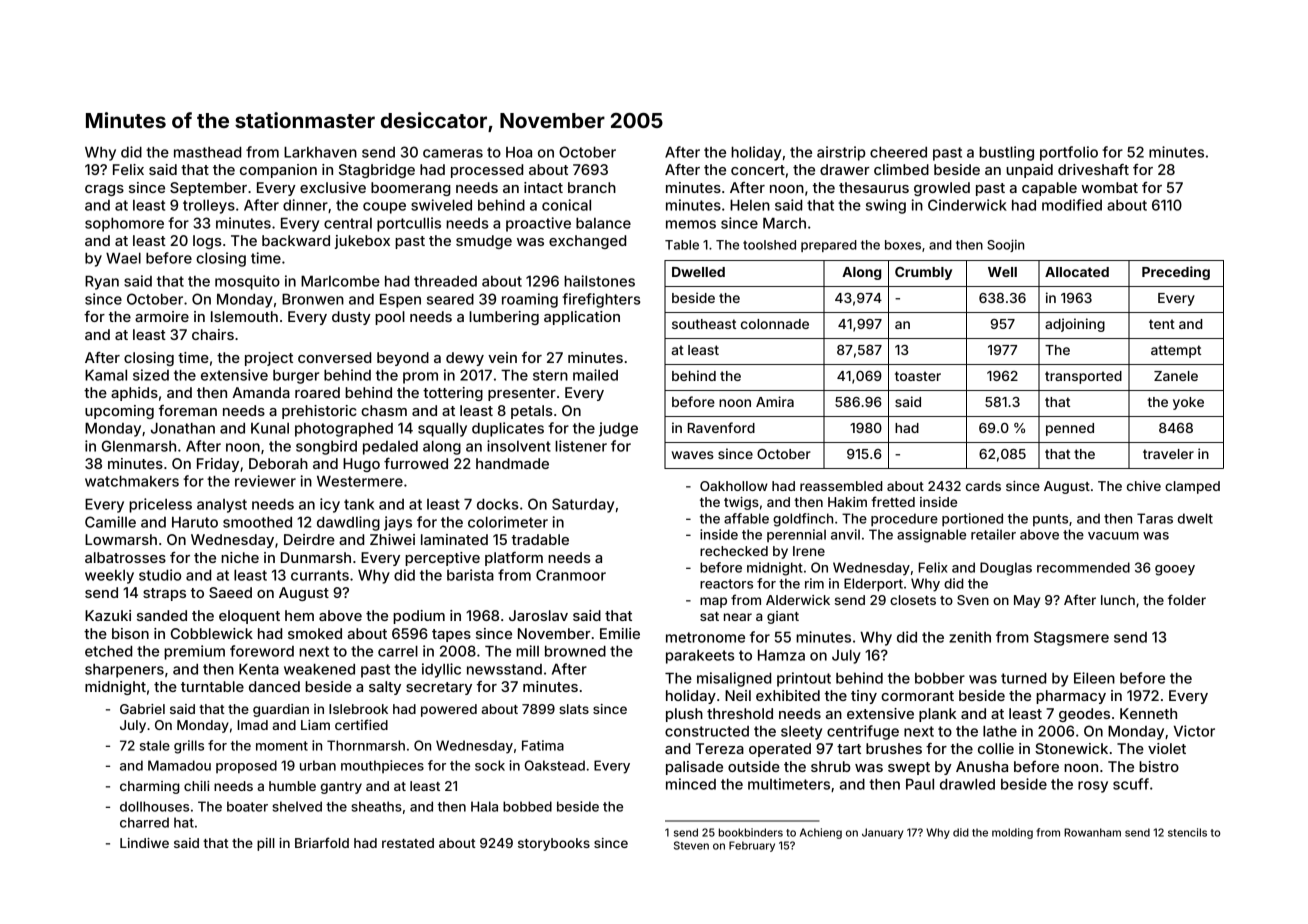  I want to click on portfolio, so click(1069, 153).
